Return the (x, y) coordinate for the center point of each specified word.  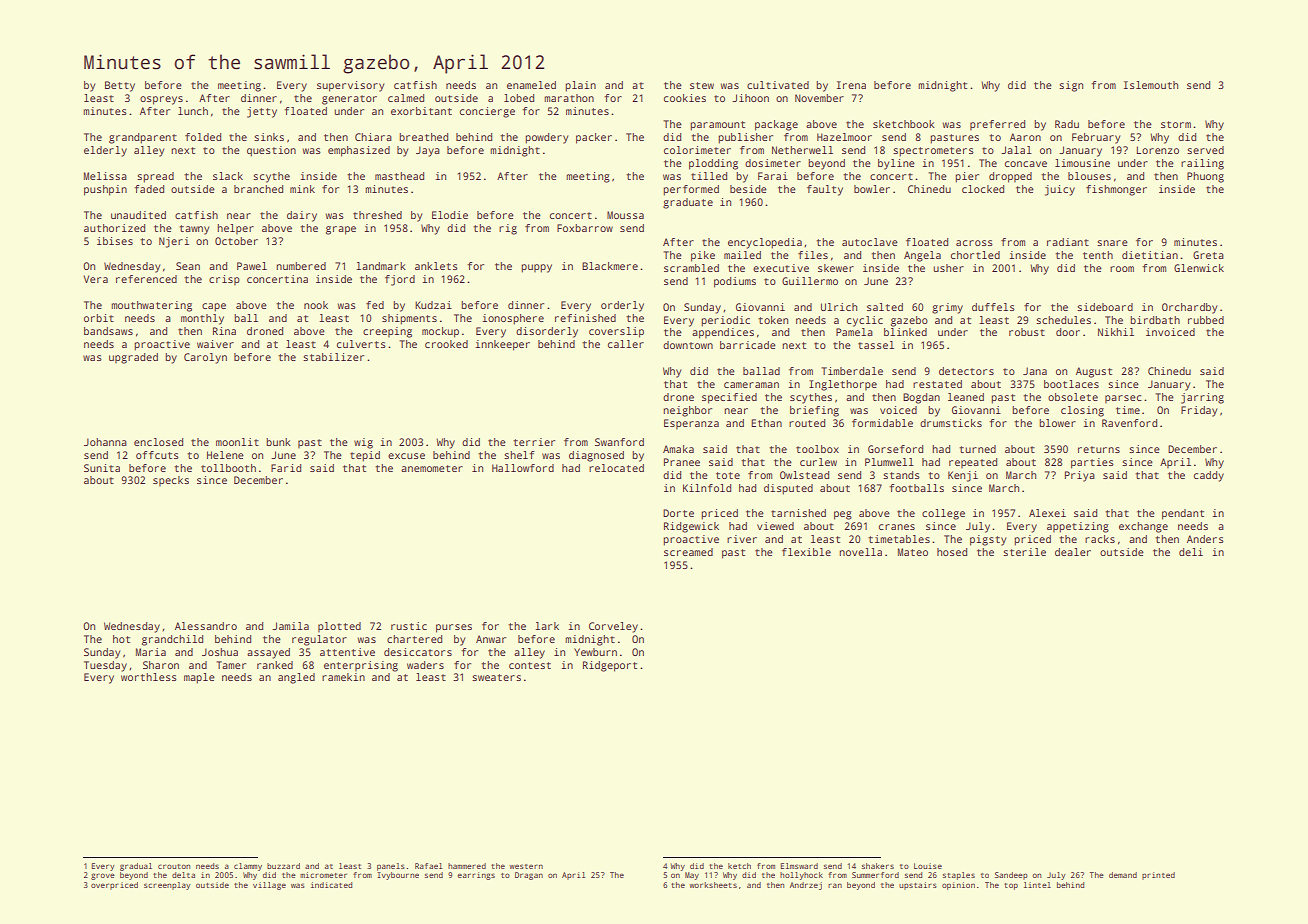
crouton (174, 866)
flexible (806, 552)
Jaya (428, 151)
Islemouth (1151, 85)
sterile (1024, 552)
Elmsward (799, 866)
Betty (120, 86)
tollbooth (228, 468)
